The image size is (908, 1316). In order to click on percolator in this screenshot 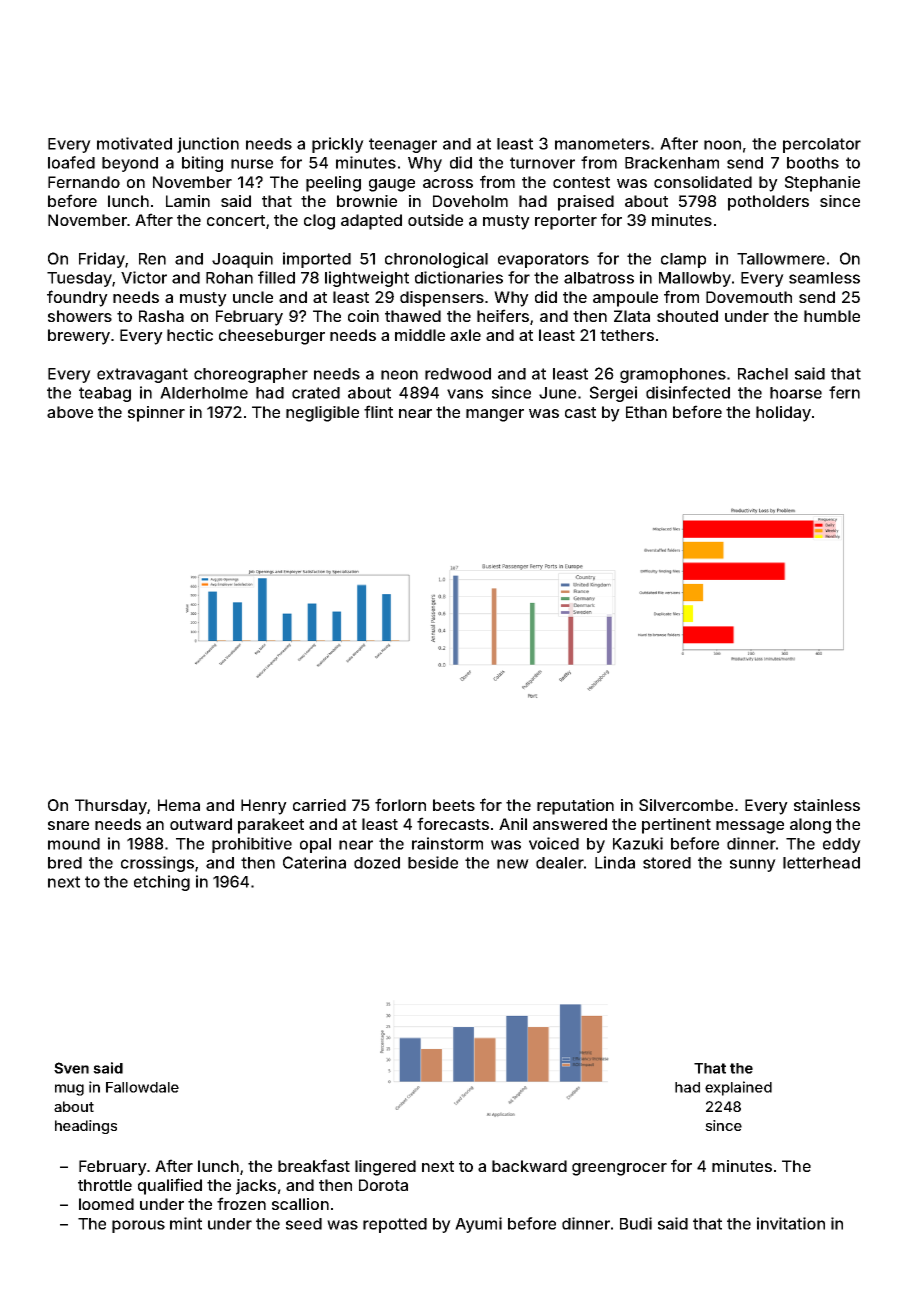, I will do `click(822, 145)`.
